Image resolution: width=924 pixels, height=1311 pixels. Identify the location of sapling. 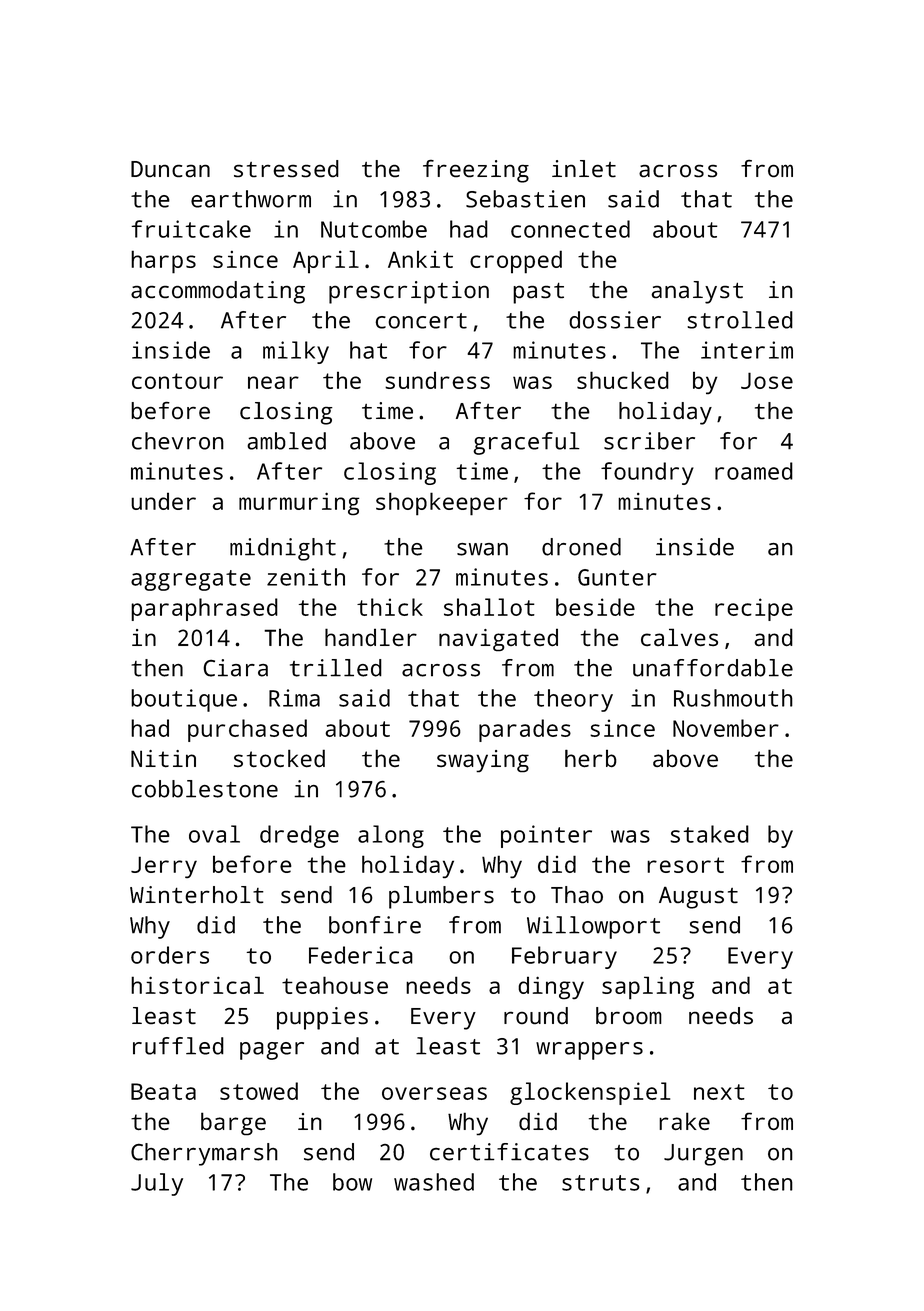
(648, 988).
